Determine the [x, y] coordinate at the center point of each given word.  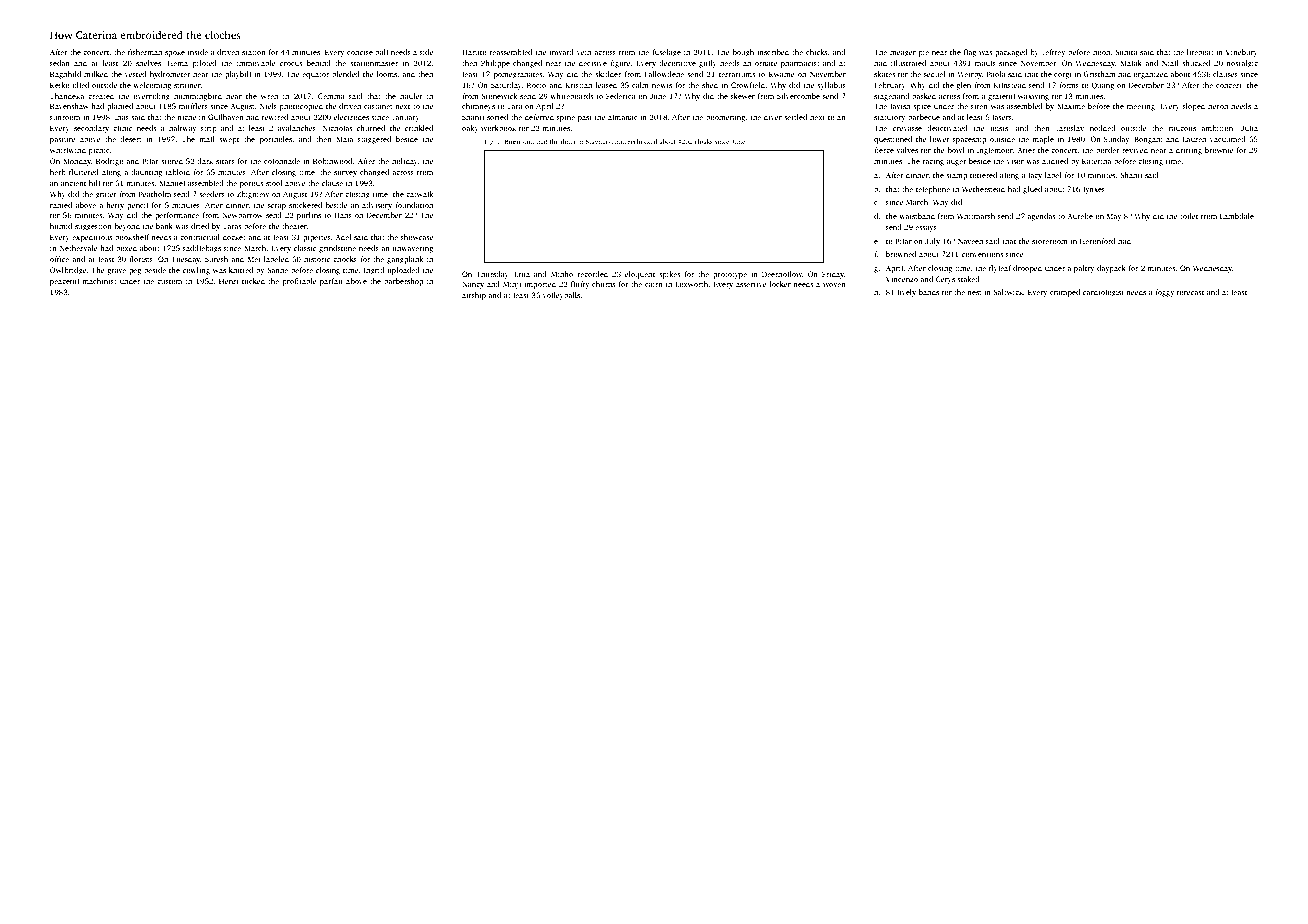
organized [1150, 75]
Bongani [1149, 140]
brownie [1219, 150]
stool [274, 183]
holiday [405, 162]
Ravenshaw [69, 106]
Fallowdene [664, 74]
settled [795, 117]
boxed [126, 248]
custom [169, 281]
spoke [175, 53]
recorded [592, 274]
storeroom [1050, 241]
